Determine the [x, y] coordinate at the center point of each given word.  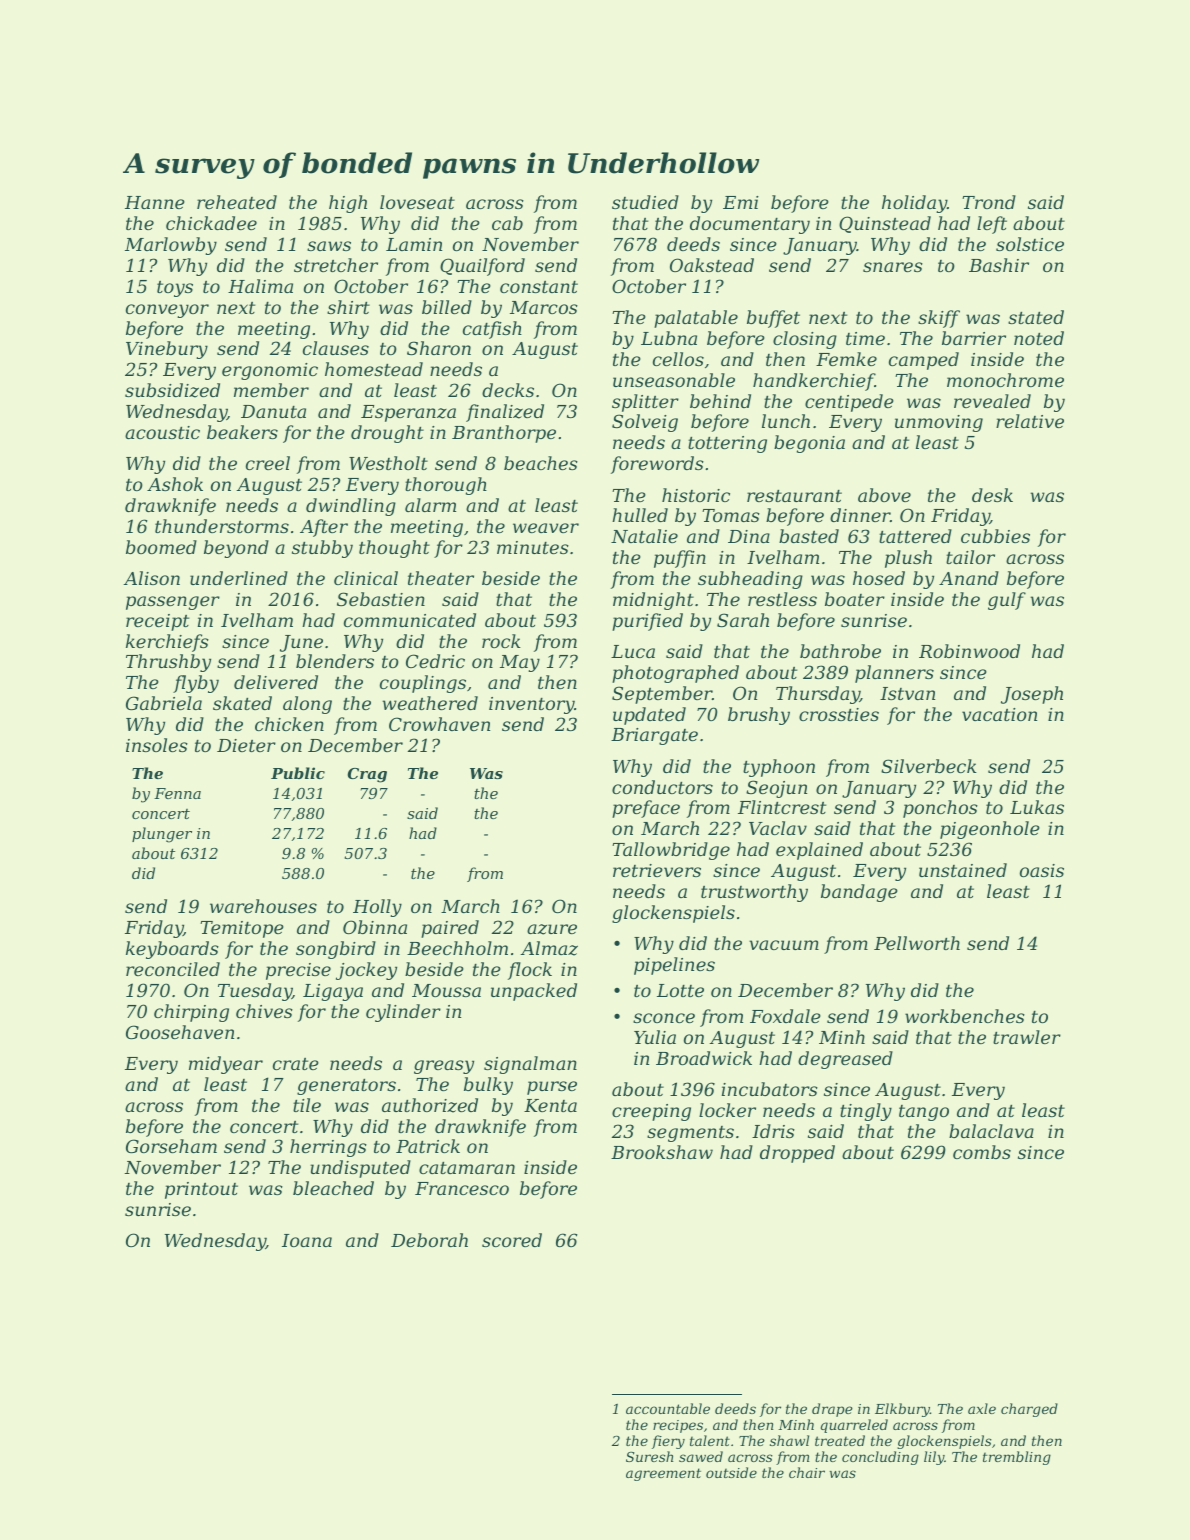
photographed [675, 674]
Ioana [307, 1240]
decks [508, 390]
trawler [1027, 1037]
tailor [970, 557]
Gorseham [171, 1146]
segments [690, 1134]
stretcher [336, 265]
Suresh [649, 1456]
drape [832, 1410]
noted [1039, 338]
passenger [173, 603]
